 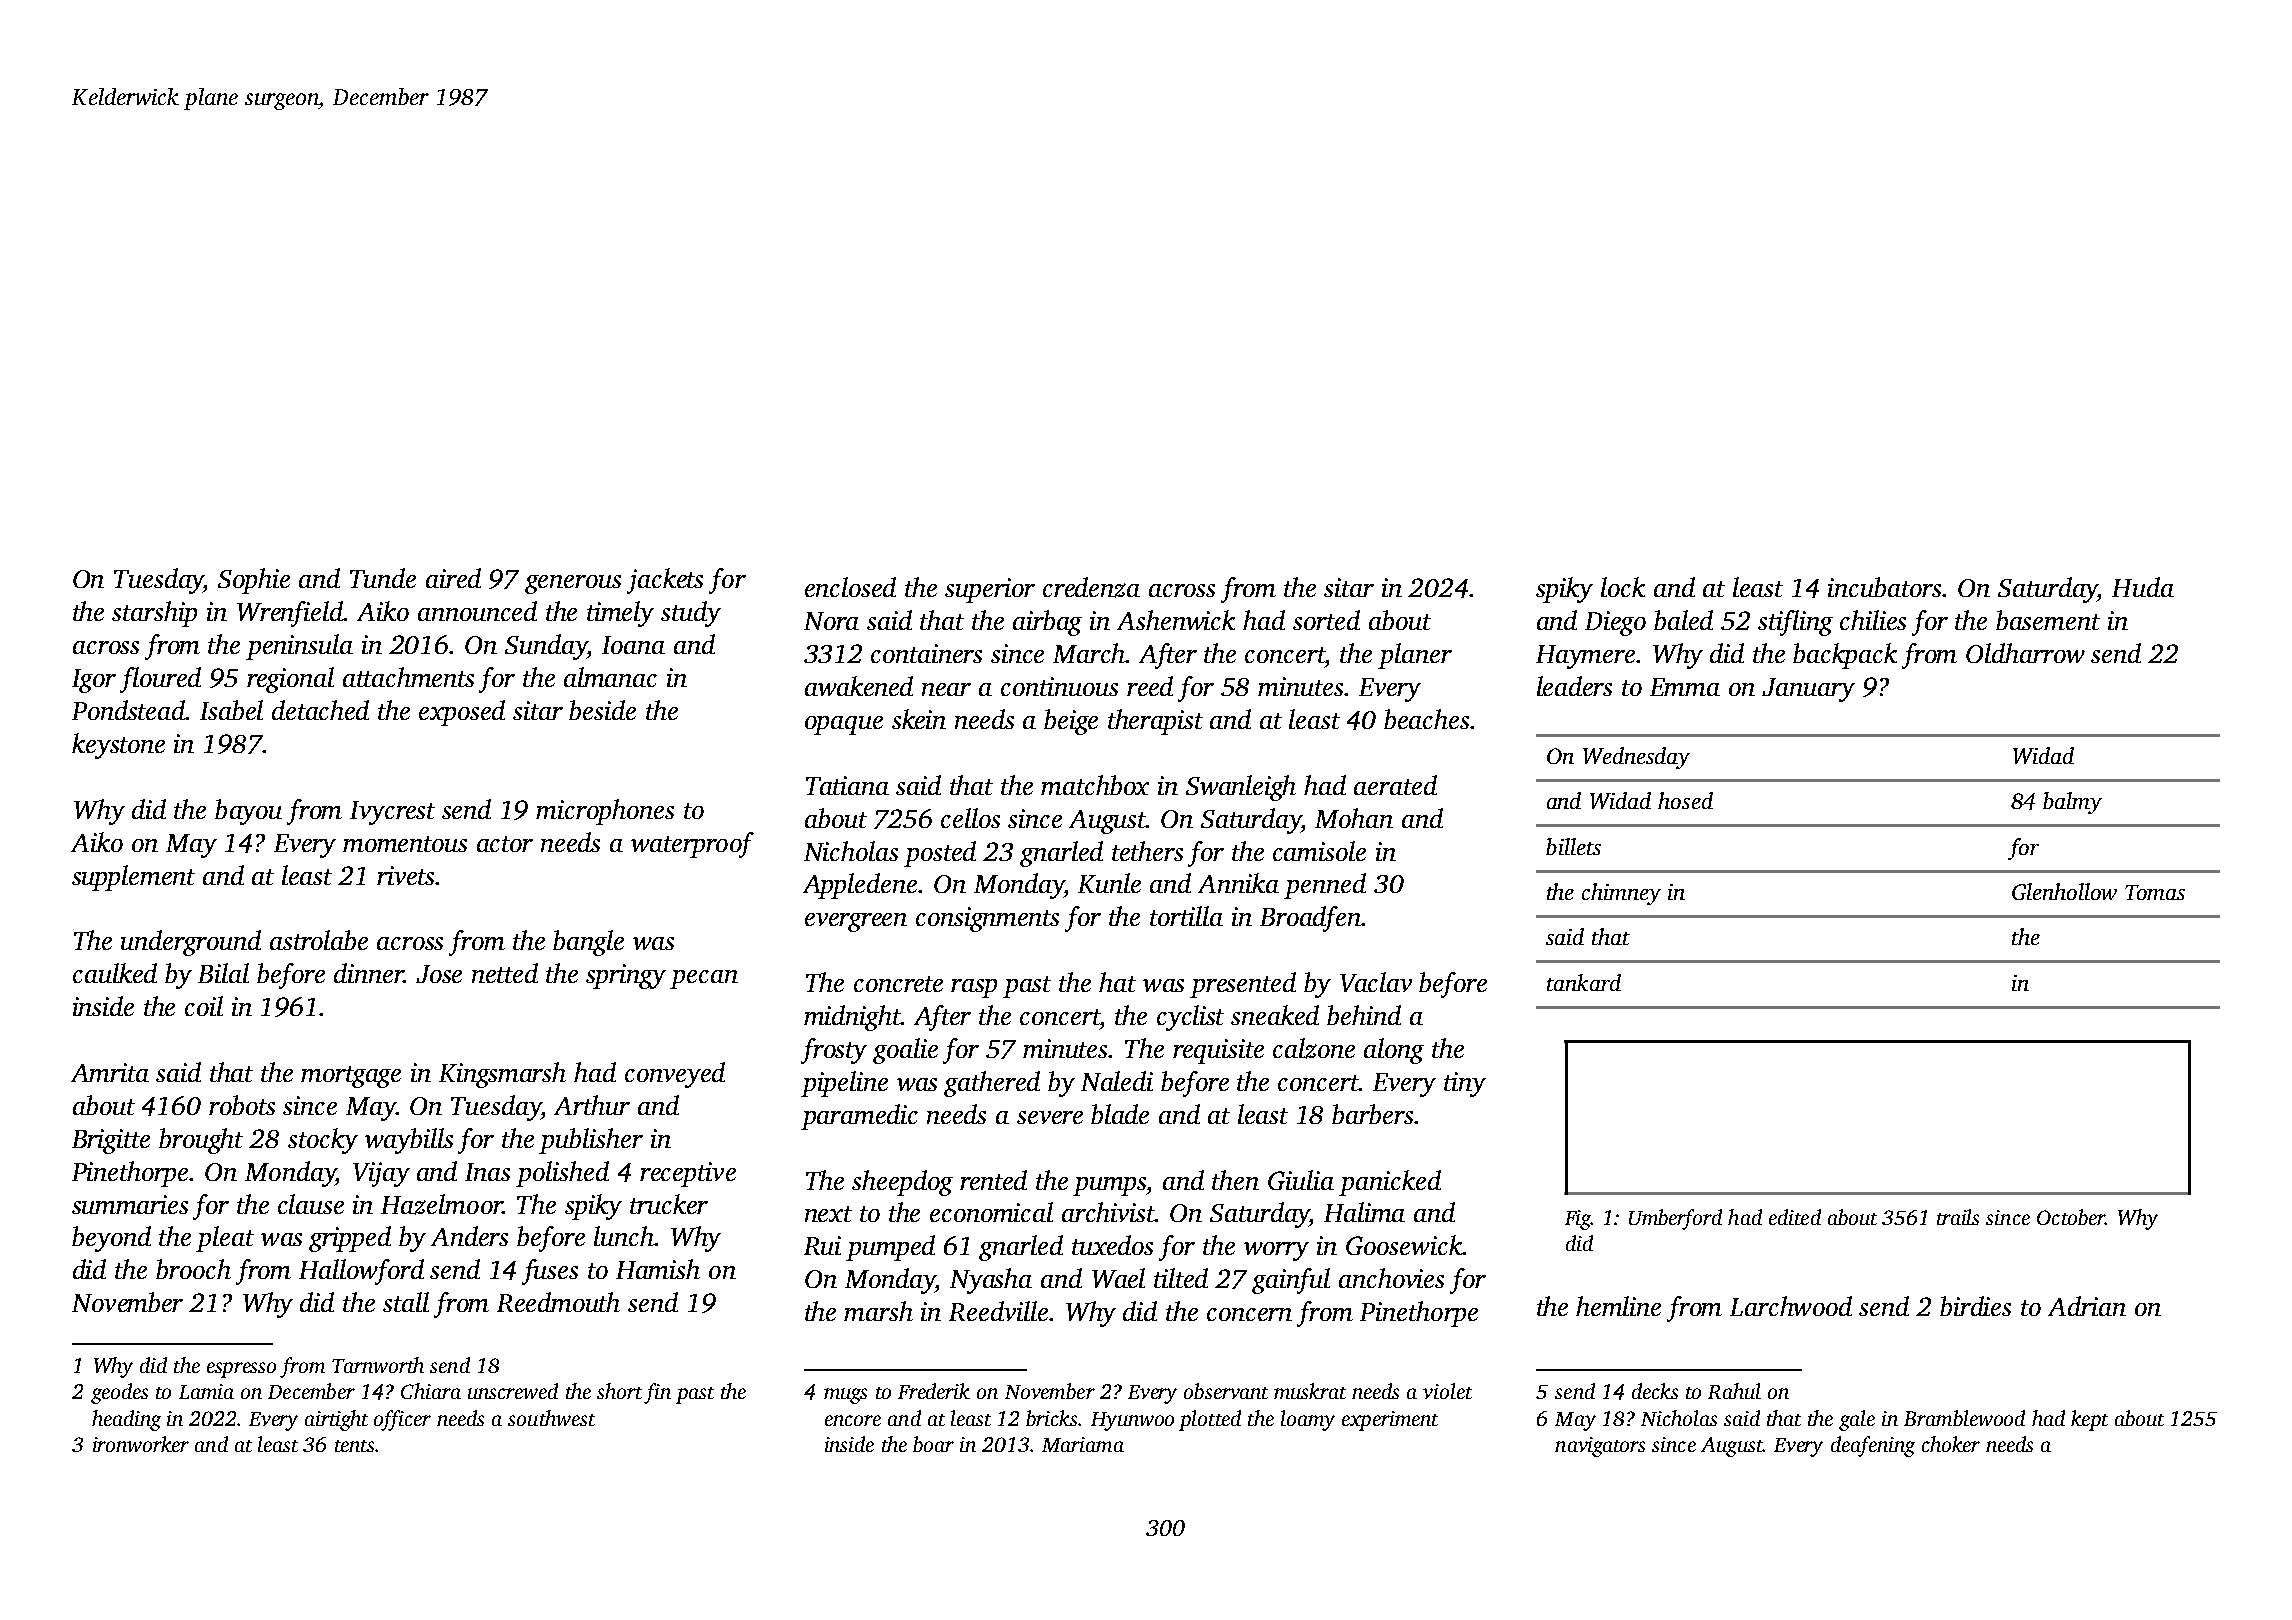 What do you see at coordinates (392, 813) in the screenshot?
I see `Ivycrest` at bounding box center [392, 813].
